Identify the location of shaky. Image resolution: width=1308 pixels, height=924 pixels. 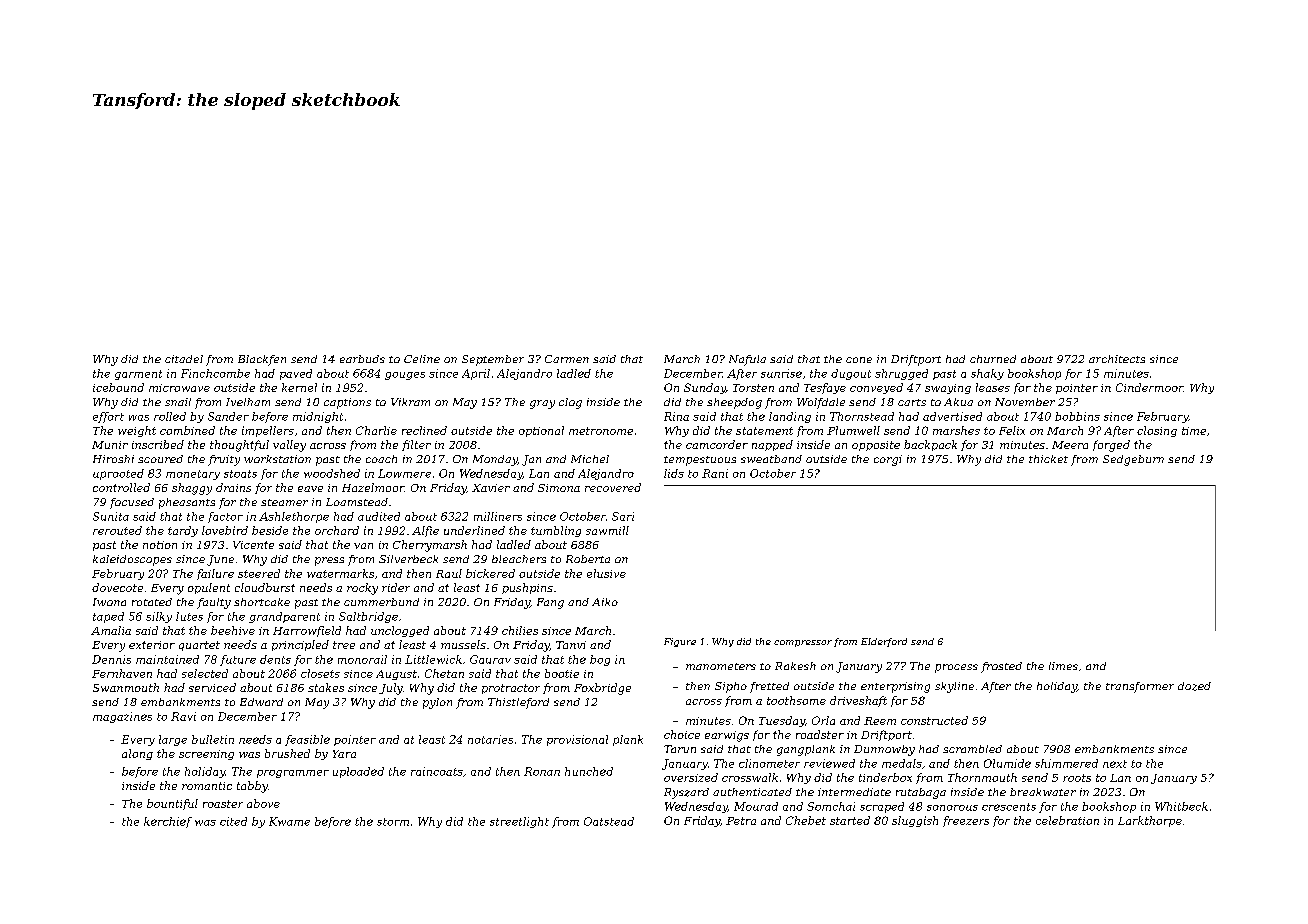
(987, 374).
